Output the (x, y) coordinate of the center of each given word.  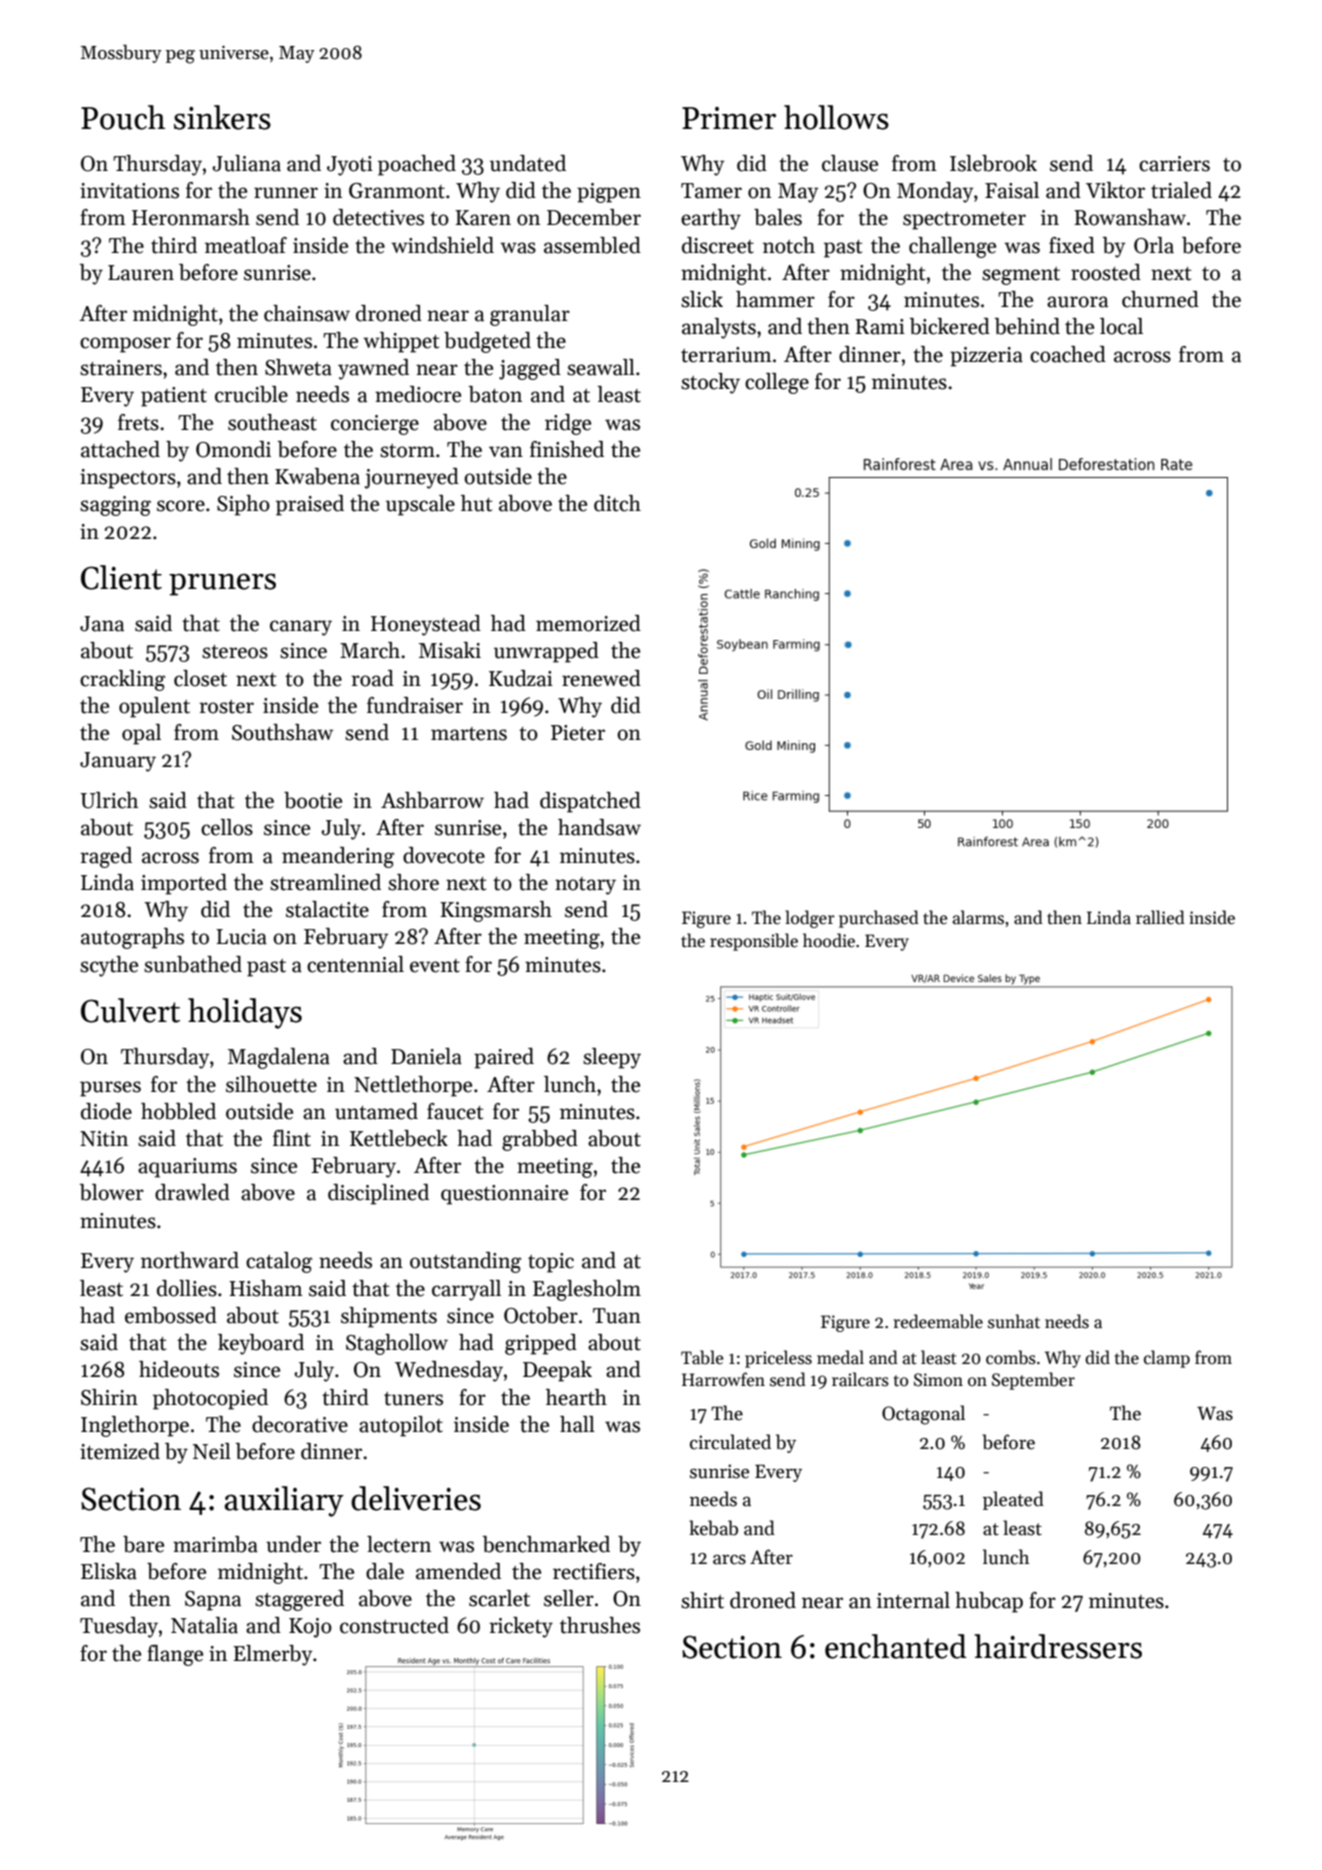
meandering (338, 857)
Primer (729, 118)
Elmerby (272, 1655)
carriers (1174, 164)
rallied (1160, 917)
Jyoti (350, 166)
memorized (588, 623)
